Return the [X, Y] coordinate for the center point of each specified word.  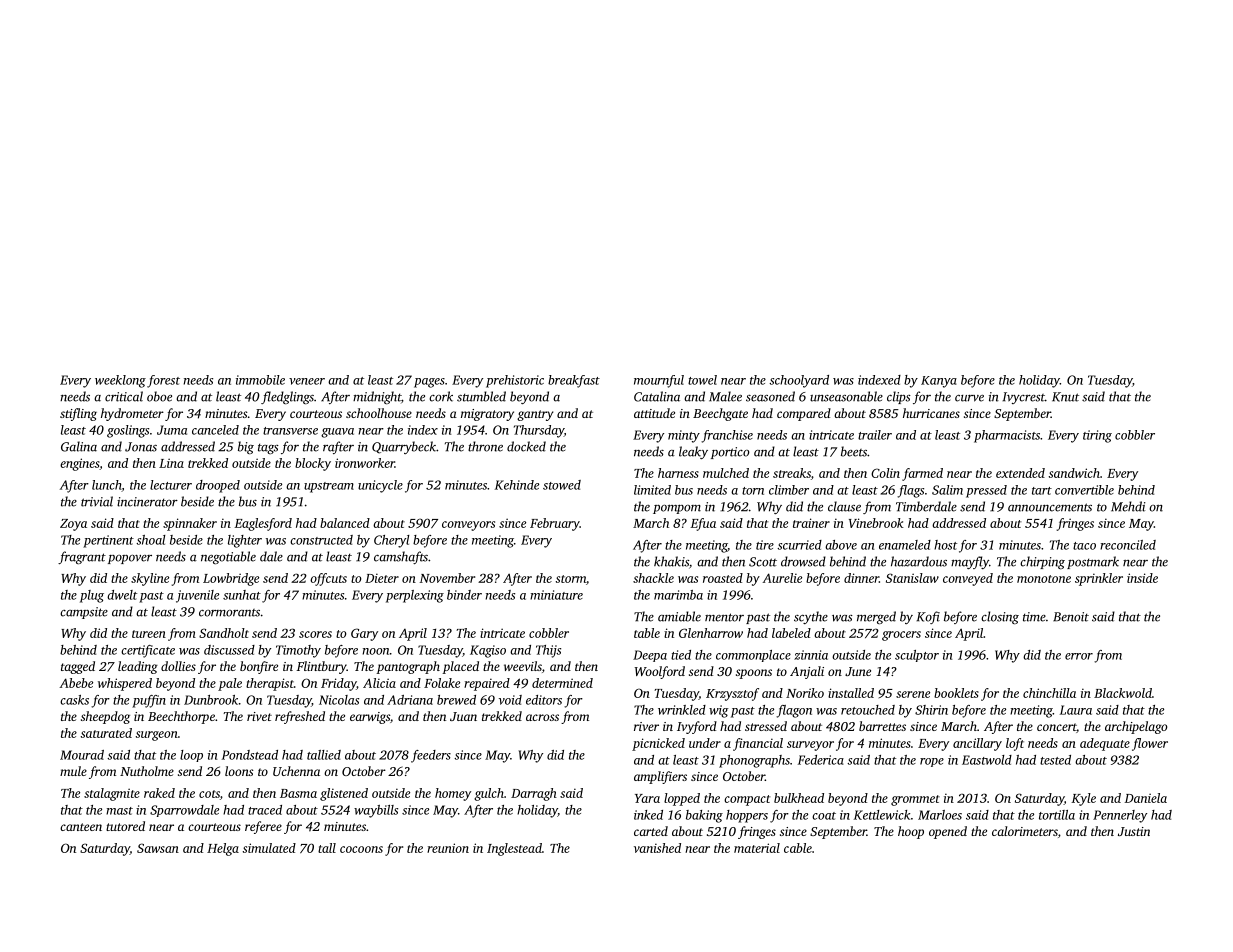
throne [485, 446]
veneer [307, 381]
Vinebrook [876, 523]
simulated [269, 848]
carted [651, 831]
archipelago [1136, 727]
